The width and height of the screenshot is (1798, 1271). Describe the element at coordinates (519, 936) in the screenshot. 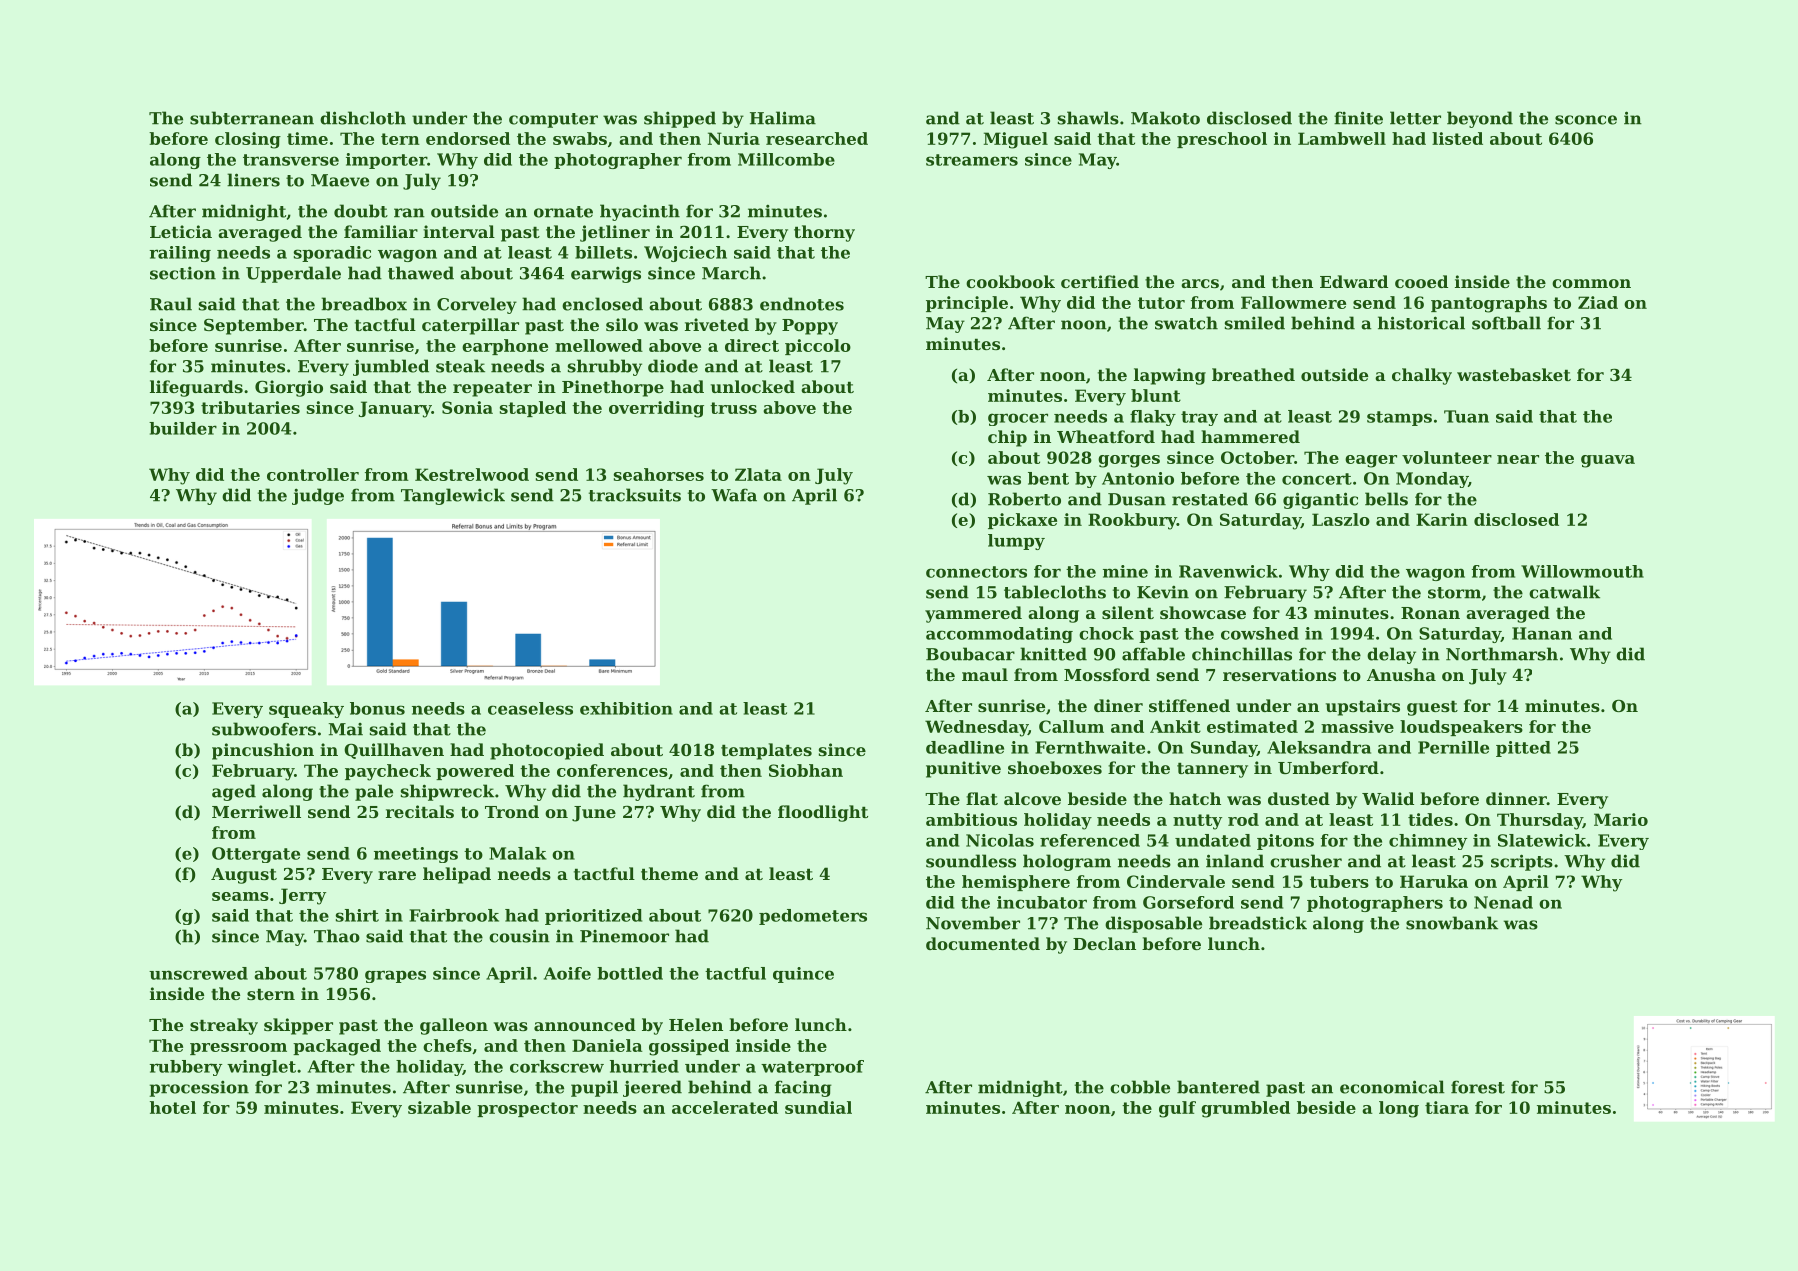

I see `cousin` at that location.
